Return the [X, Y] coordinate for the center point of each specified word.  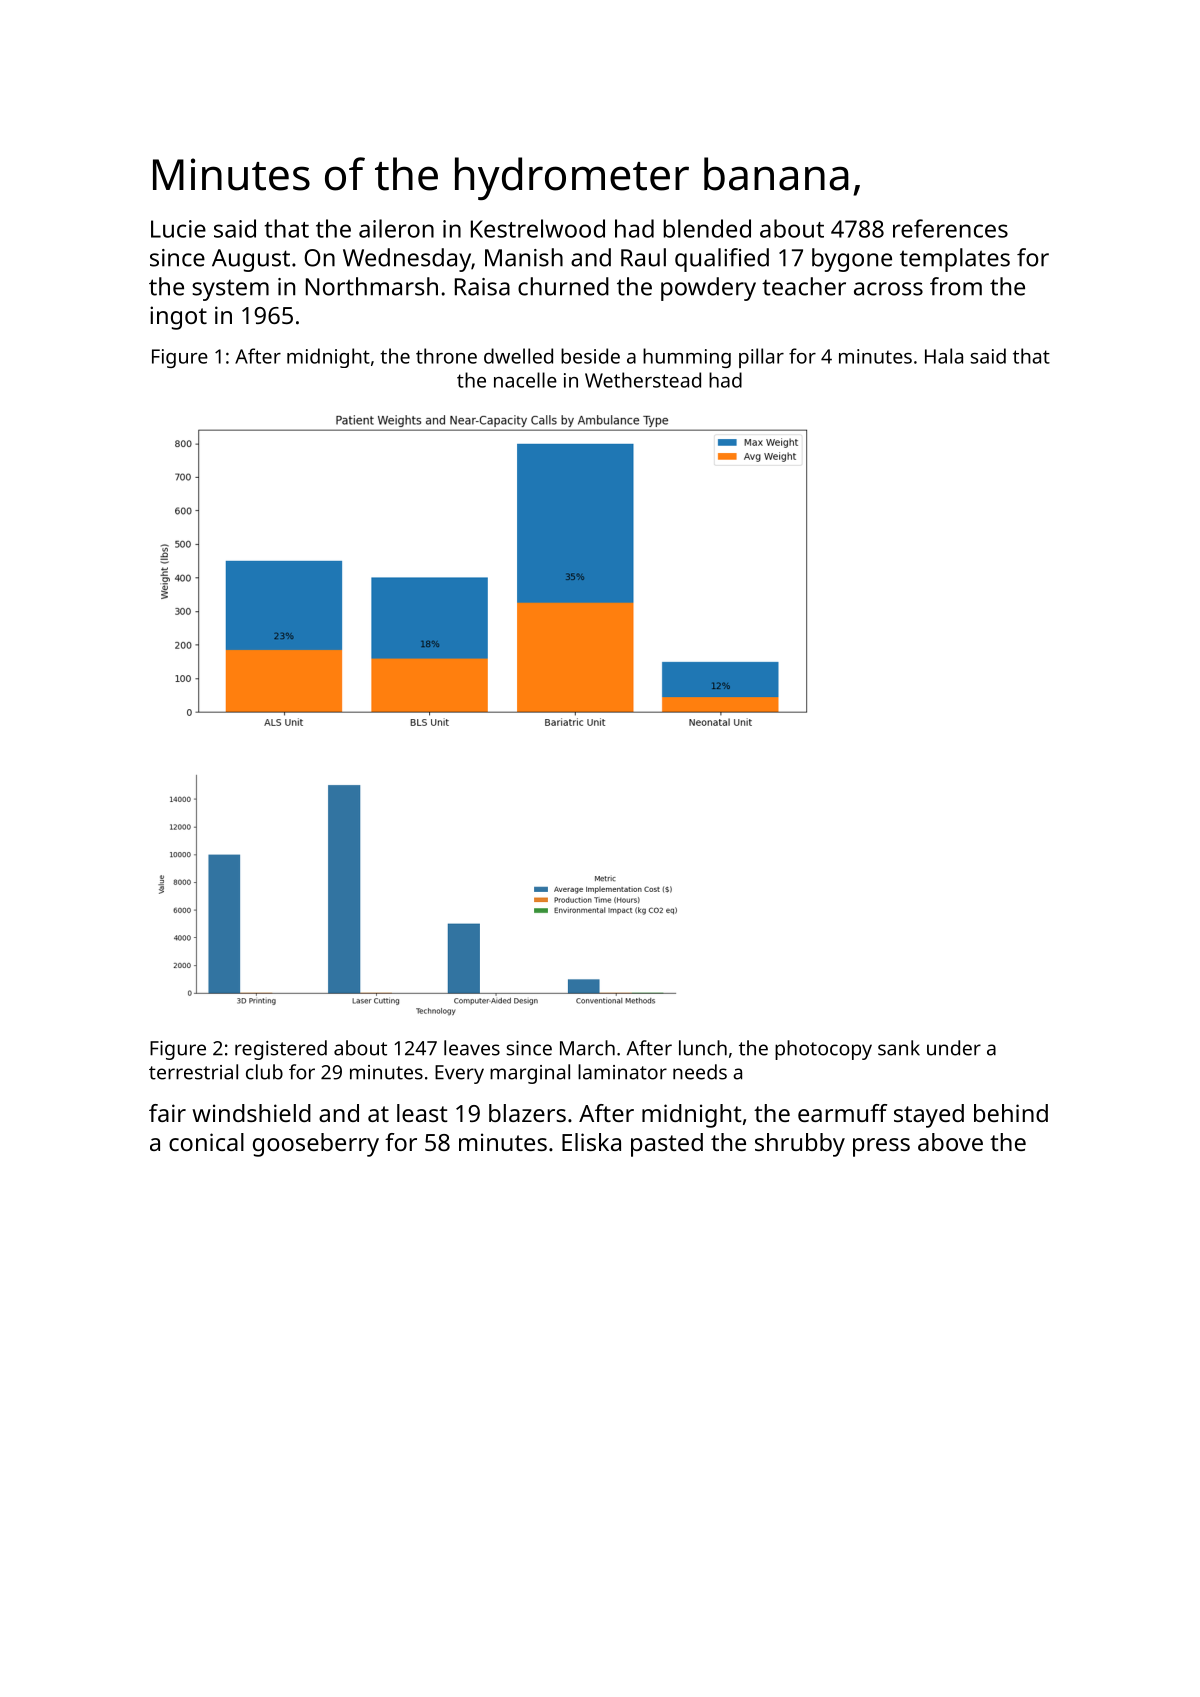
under [954, 1048]
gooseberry [316, 1145]
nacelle [525, 380]
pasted [667, 1145]
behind [1011, 1113]
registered [281, 1050]
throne [446, 356]
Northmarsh [372, 286]
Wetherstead [643, 380]
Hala [944, 356]
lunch [703, 1048]
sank [899, 1048]
